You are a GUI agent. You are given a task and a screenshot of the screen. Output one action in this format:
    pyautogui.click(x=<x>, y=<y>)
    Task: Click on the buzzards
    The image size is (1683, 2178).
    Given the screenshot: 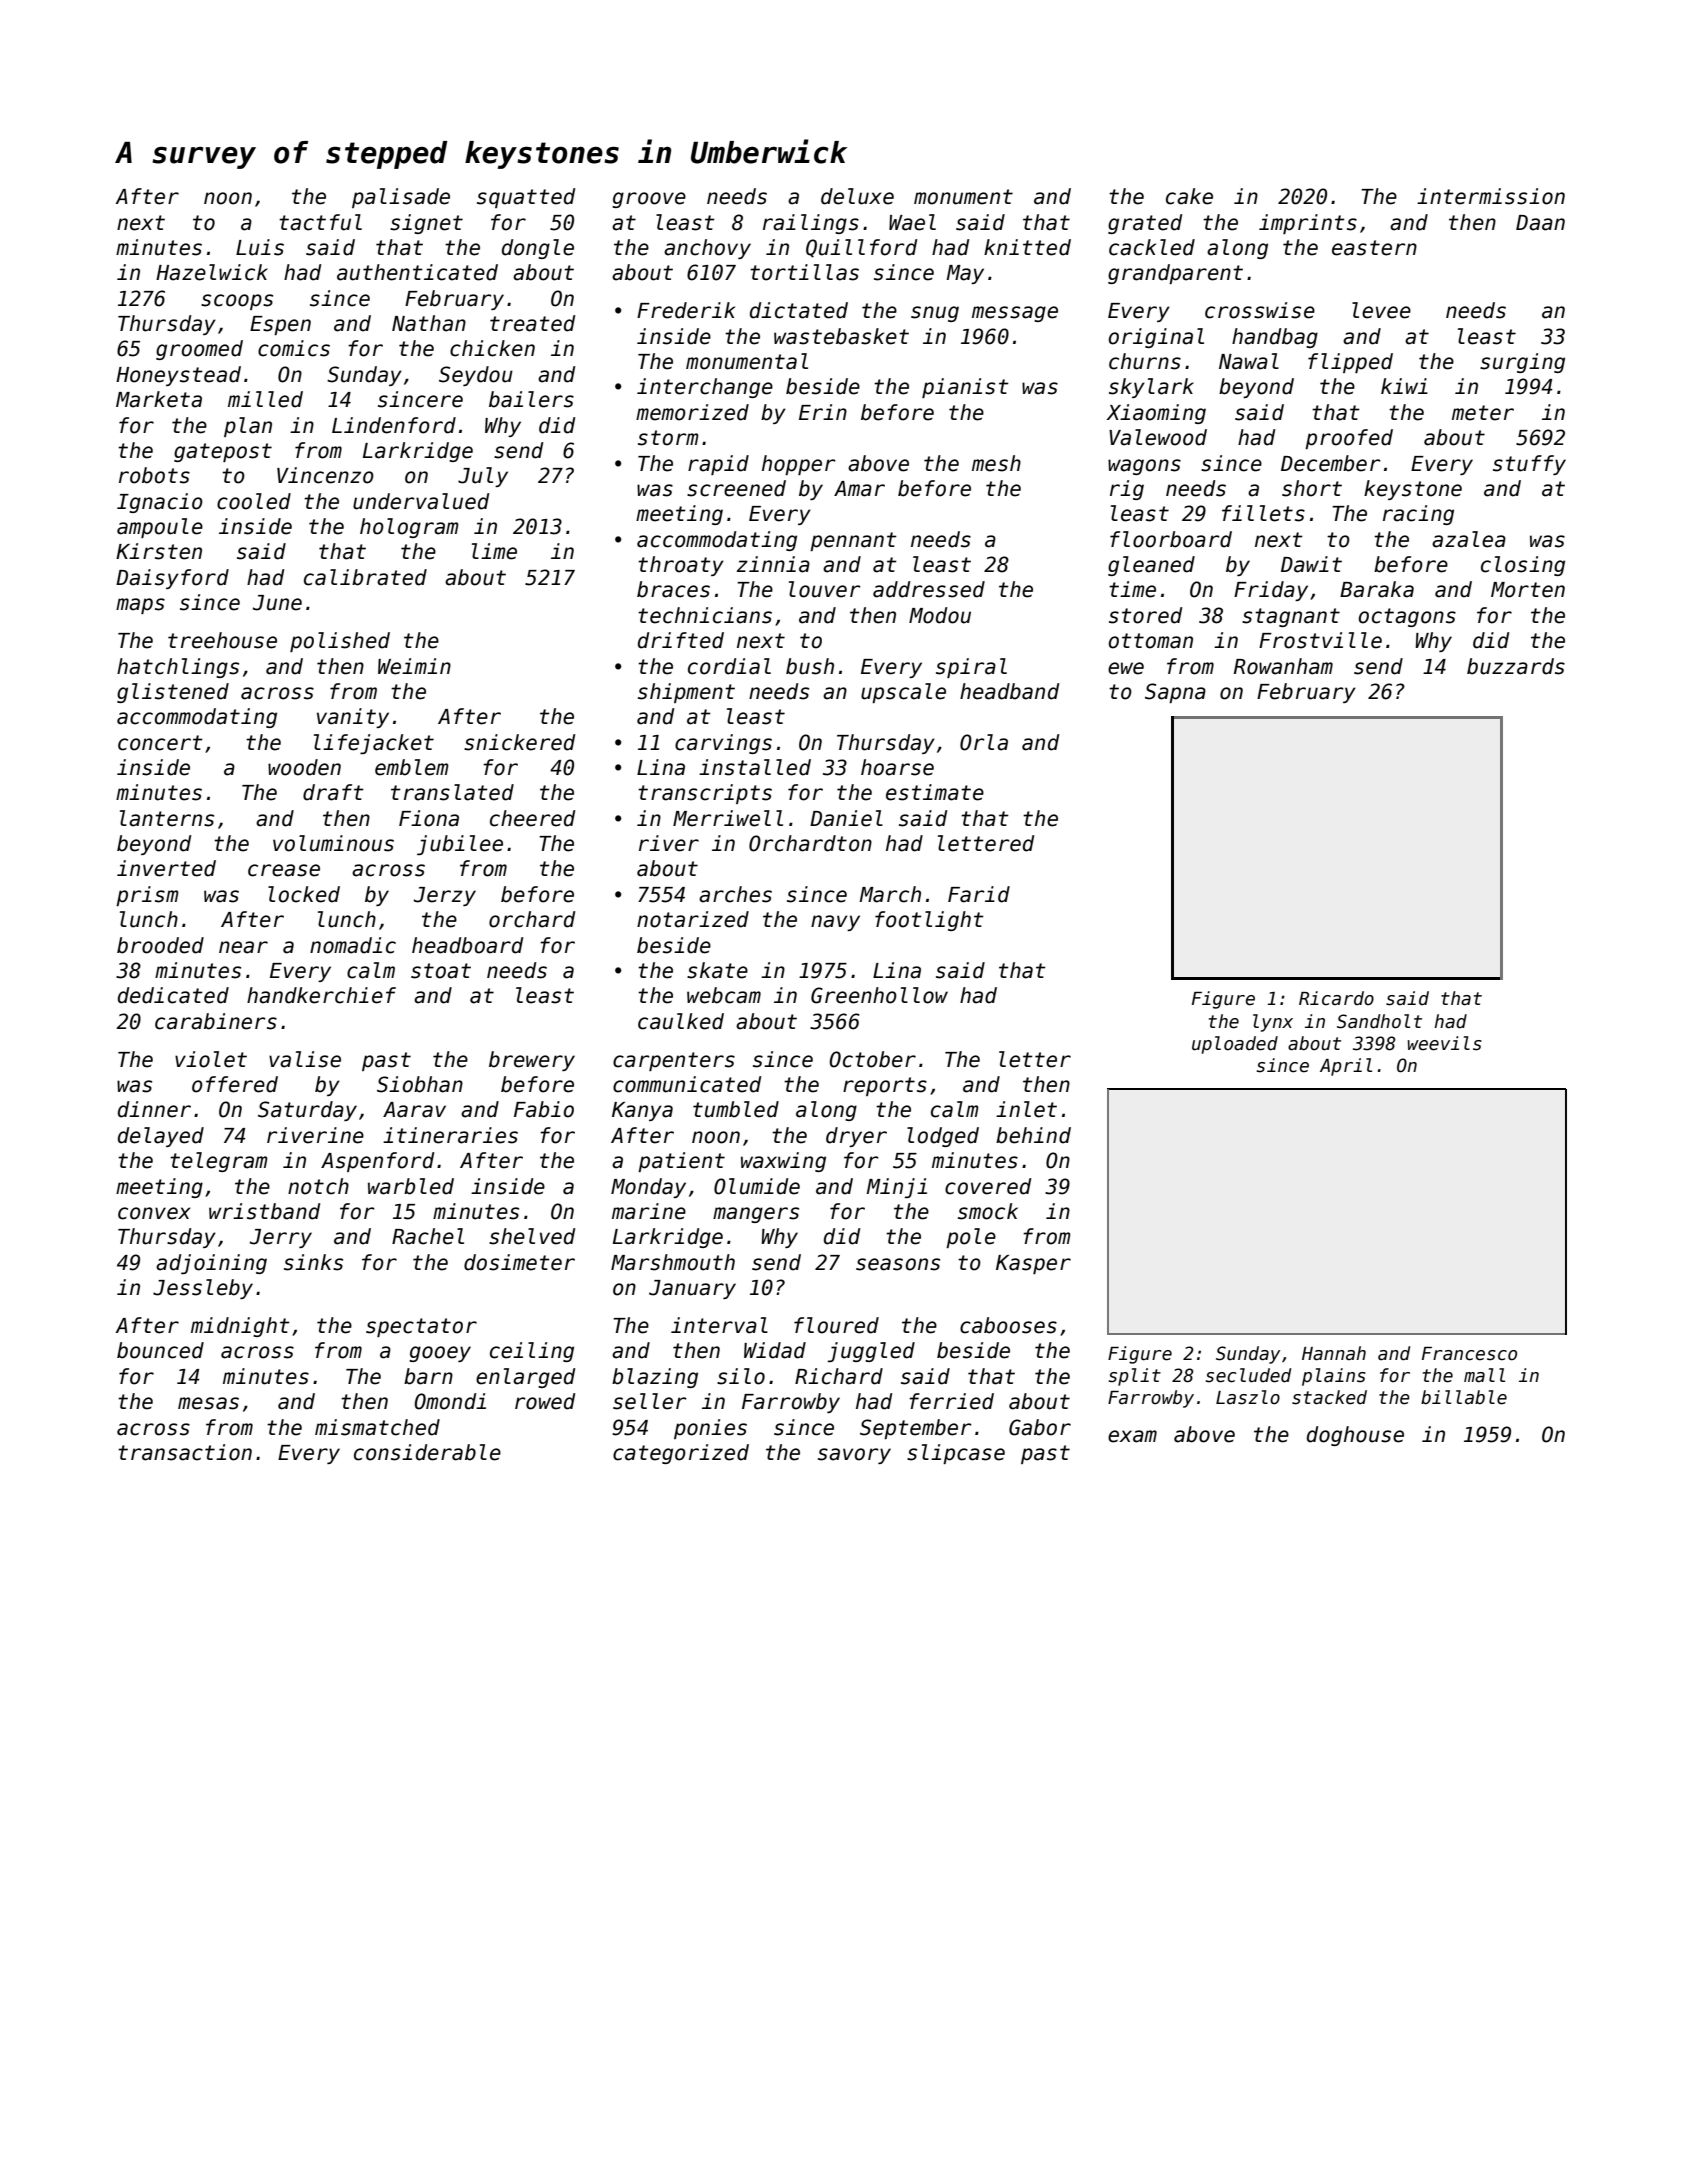 What is the action you would take?
    pyautogui.click(x=1516, y=666)
